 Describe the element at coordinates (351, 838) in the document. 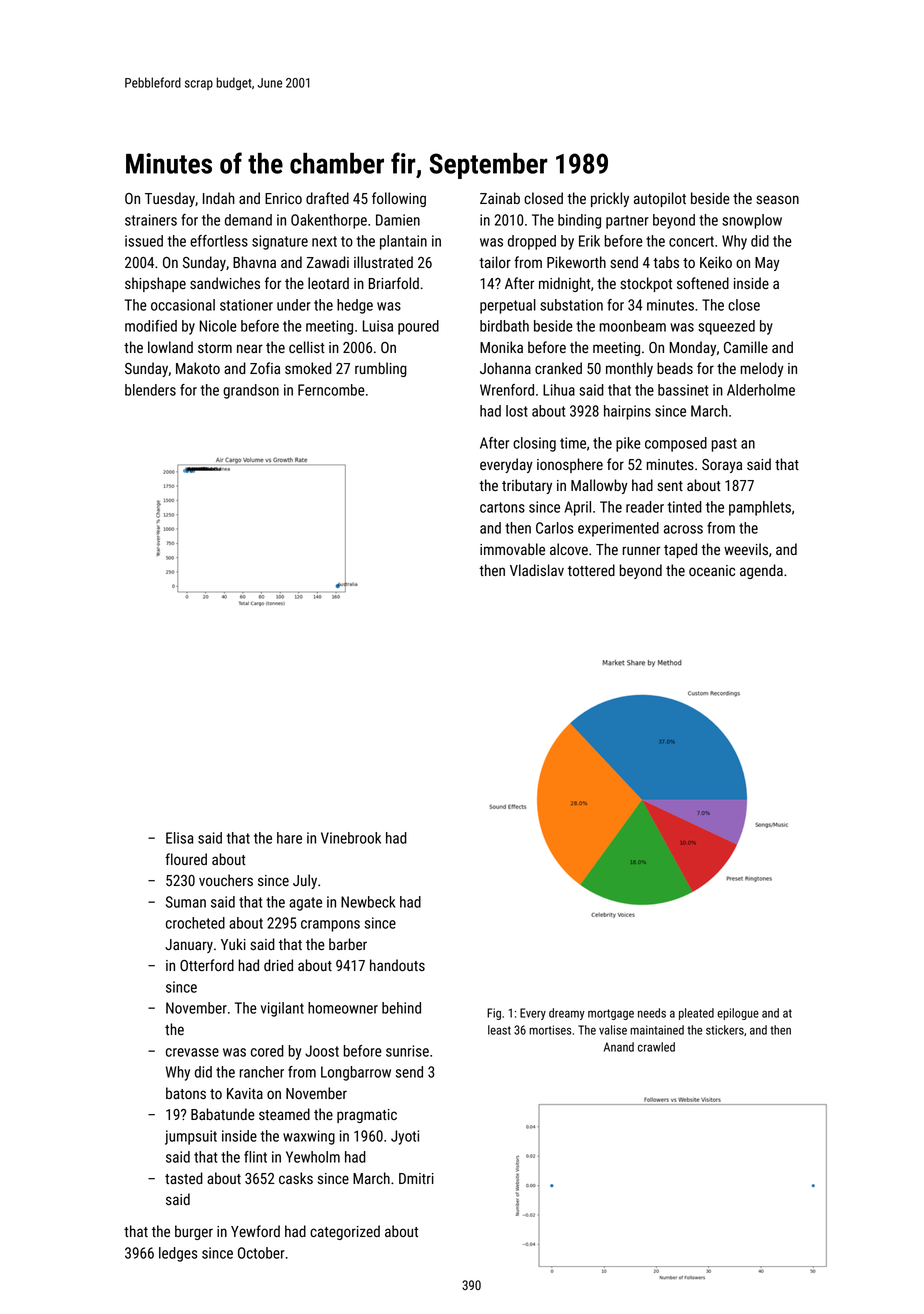

I see `Vinebrook` at that location.
